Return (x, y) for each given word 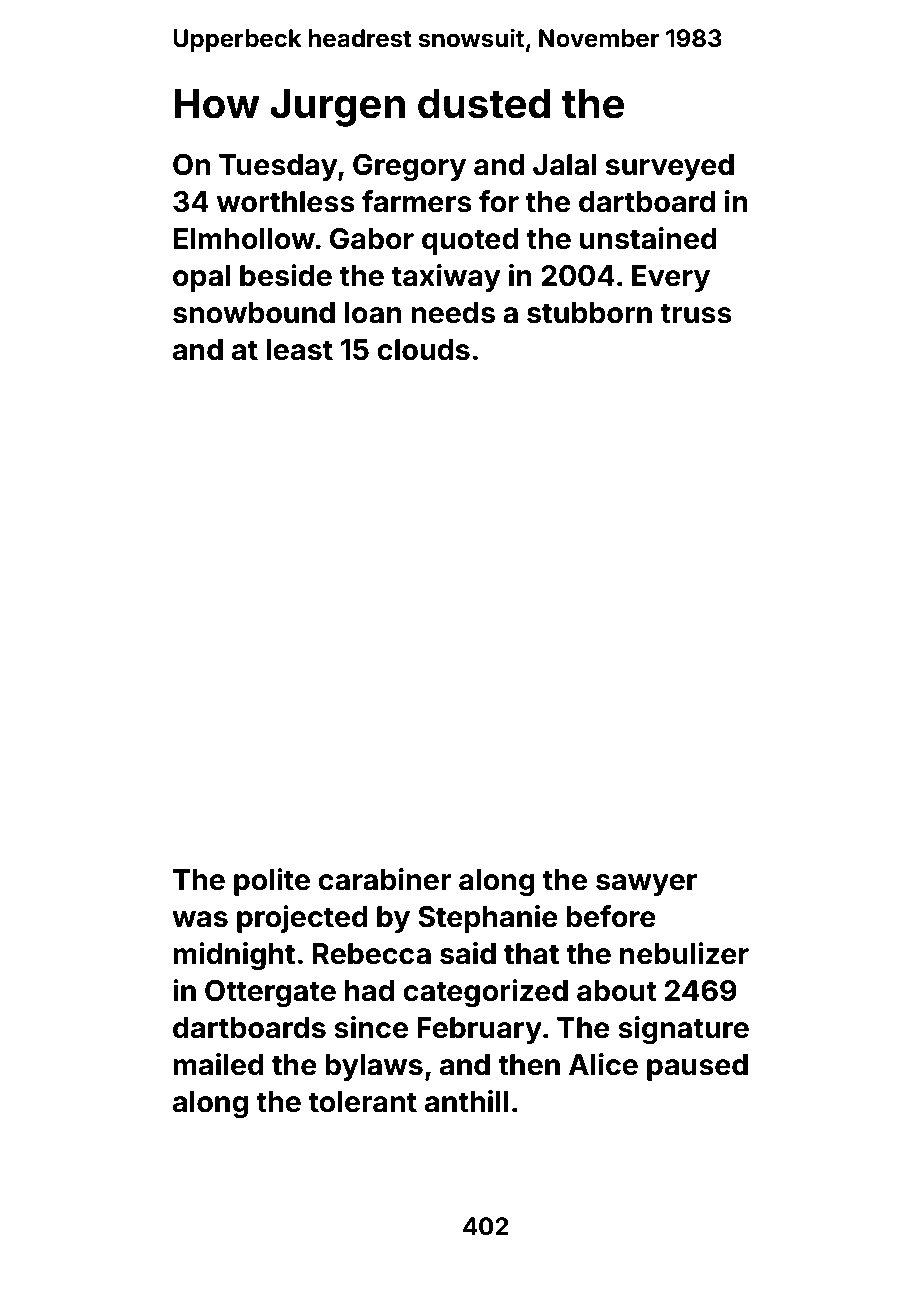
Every (671, 278)
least (299, 350)
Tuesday (278, 167)
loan (373, 313)
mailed (218, 1064)
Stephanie (488, 919)
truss (696, 313)
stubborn (589, 313)
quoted (470, 241)
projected (302, 919)
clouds (423, 350)
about (617, 991)
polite (272, 882)
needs (453, 313)
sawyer (646, 885)
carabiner (384, 879)
